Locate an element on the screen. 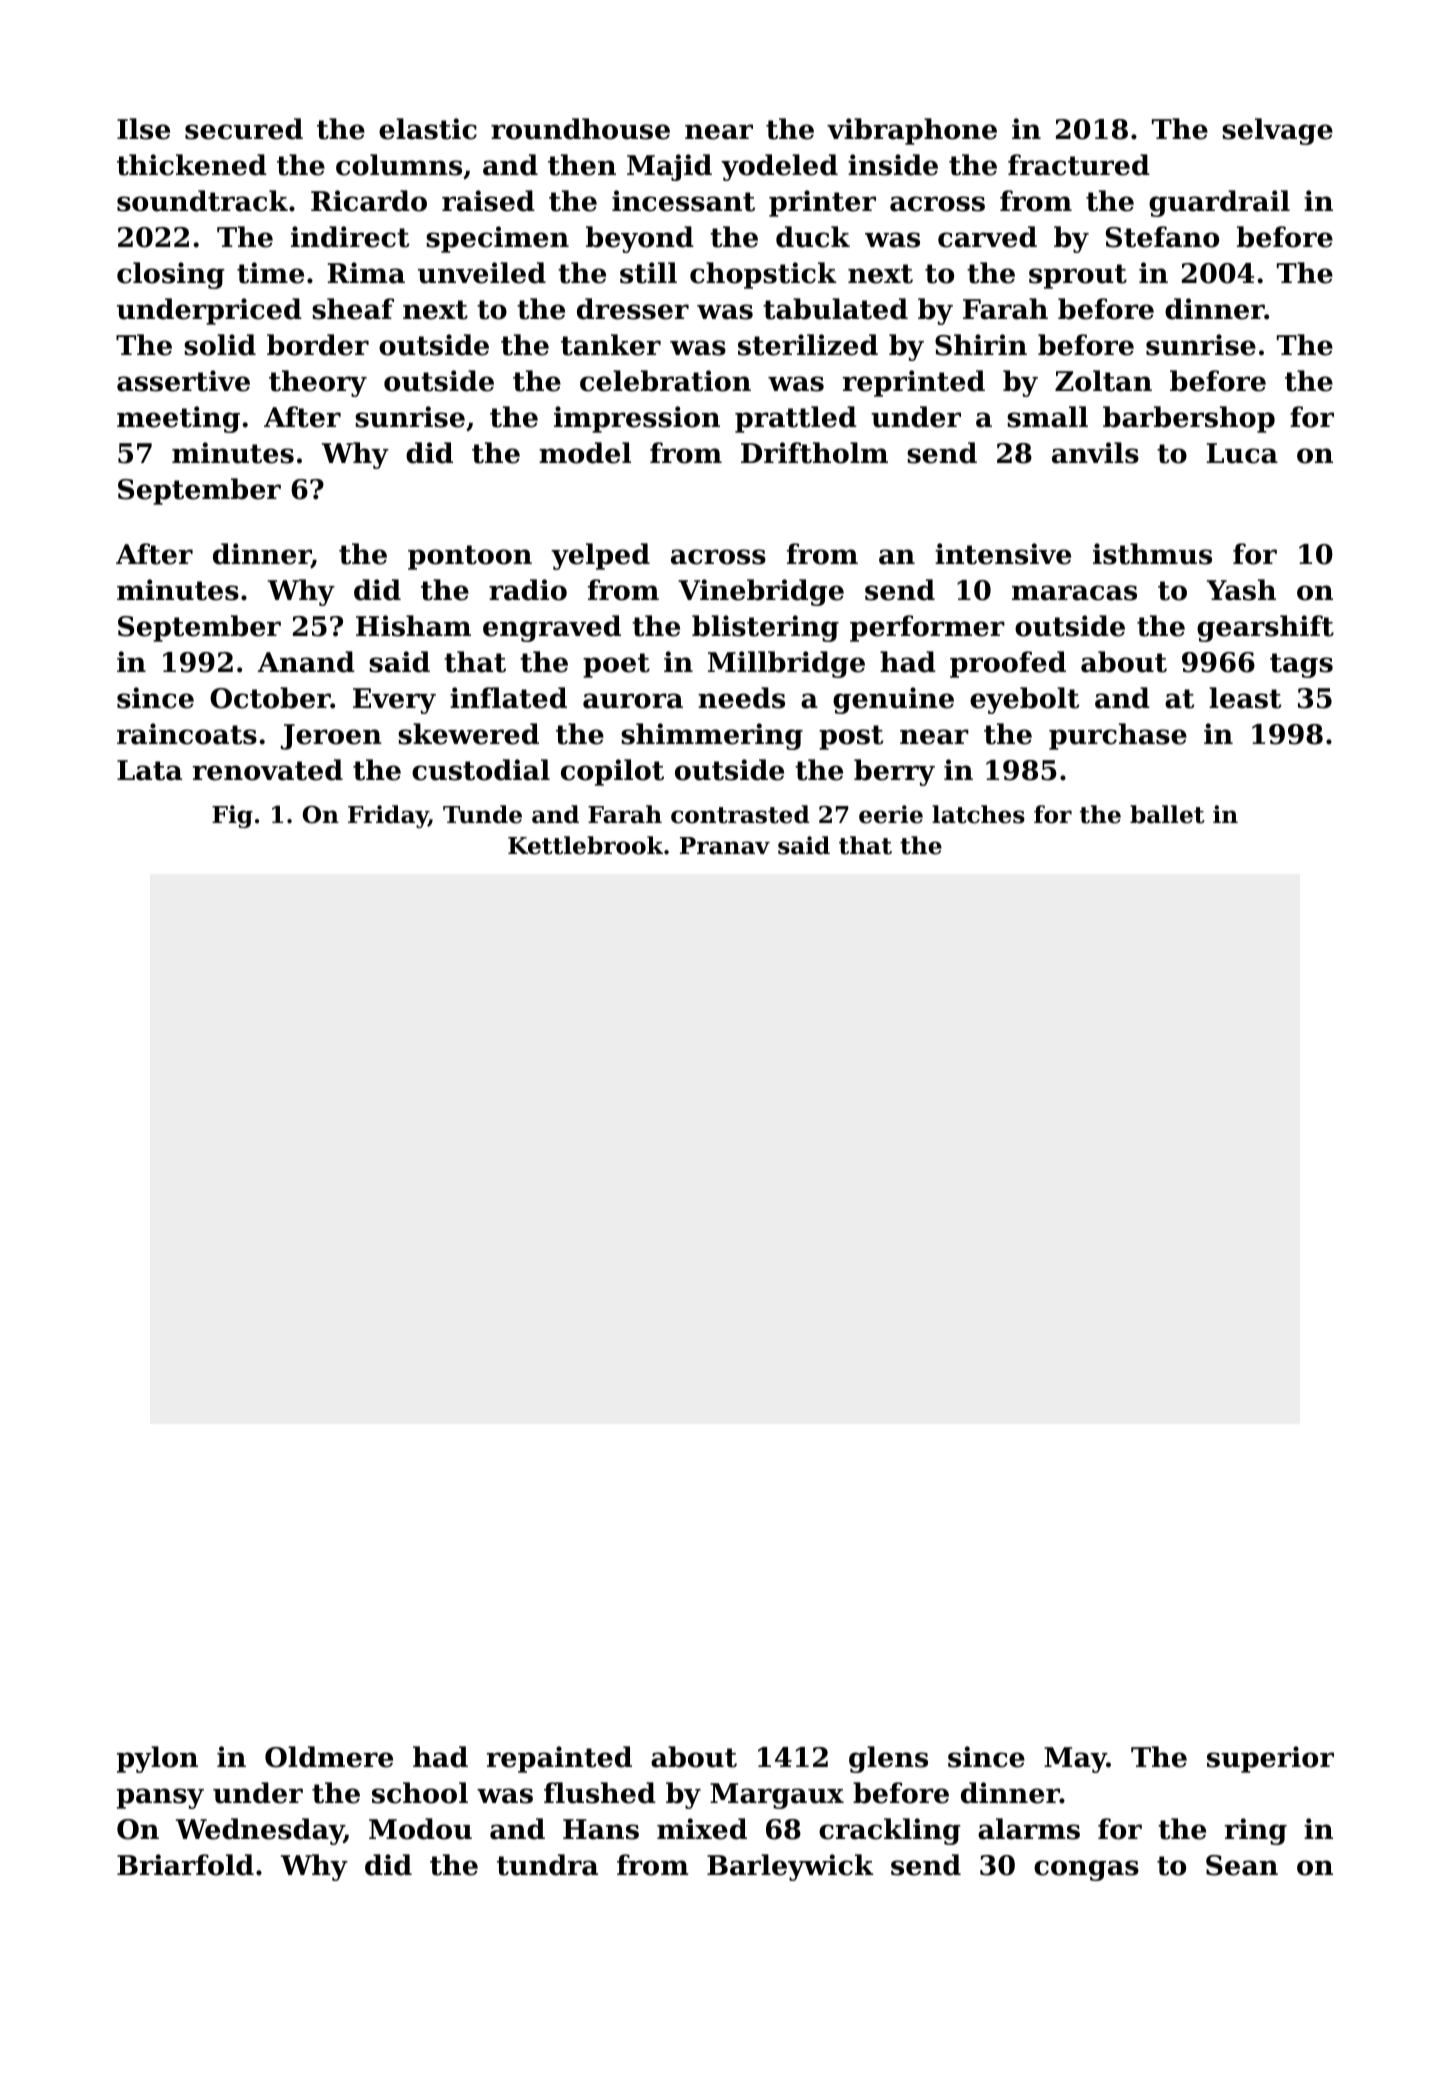 The image size is (1450, 2100). ballet is located at coordinates (1167, 814).
